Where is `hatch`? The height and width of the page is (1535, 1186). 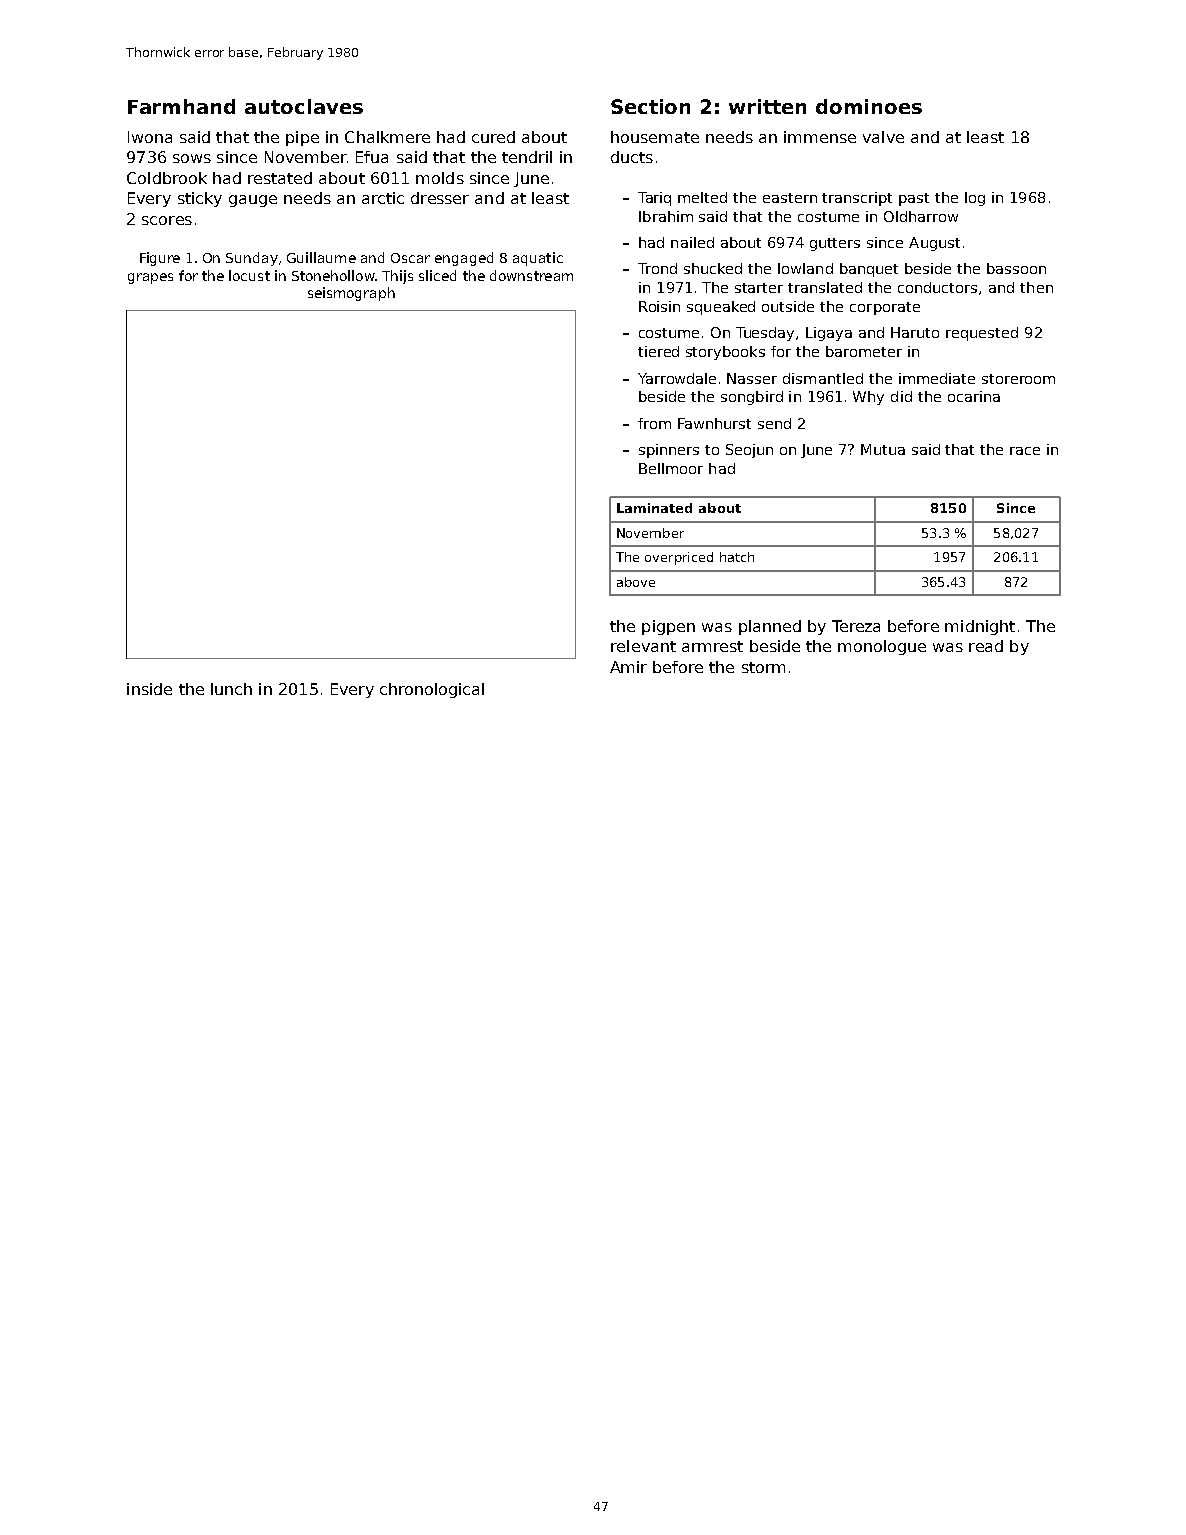 hatch is located at coordinates (737, 557).
